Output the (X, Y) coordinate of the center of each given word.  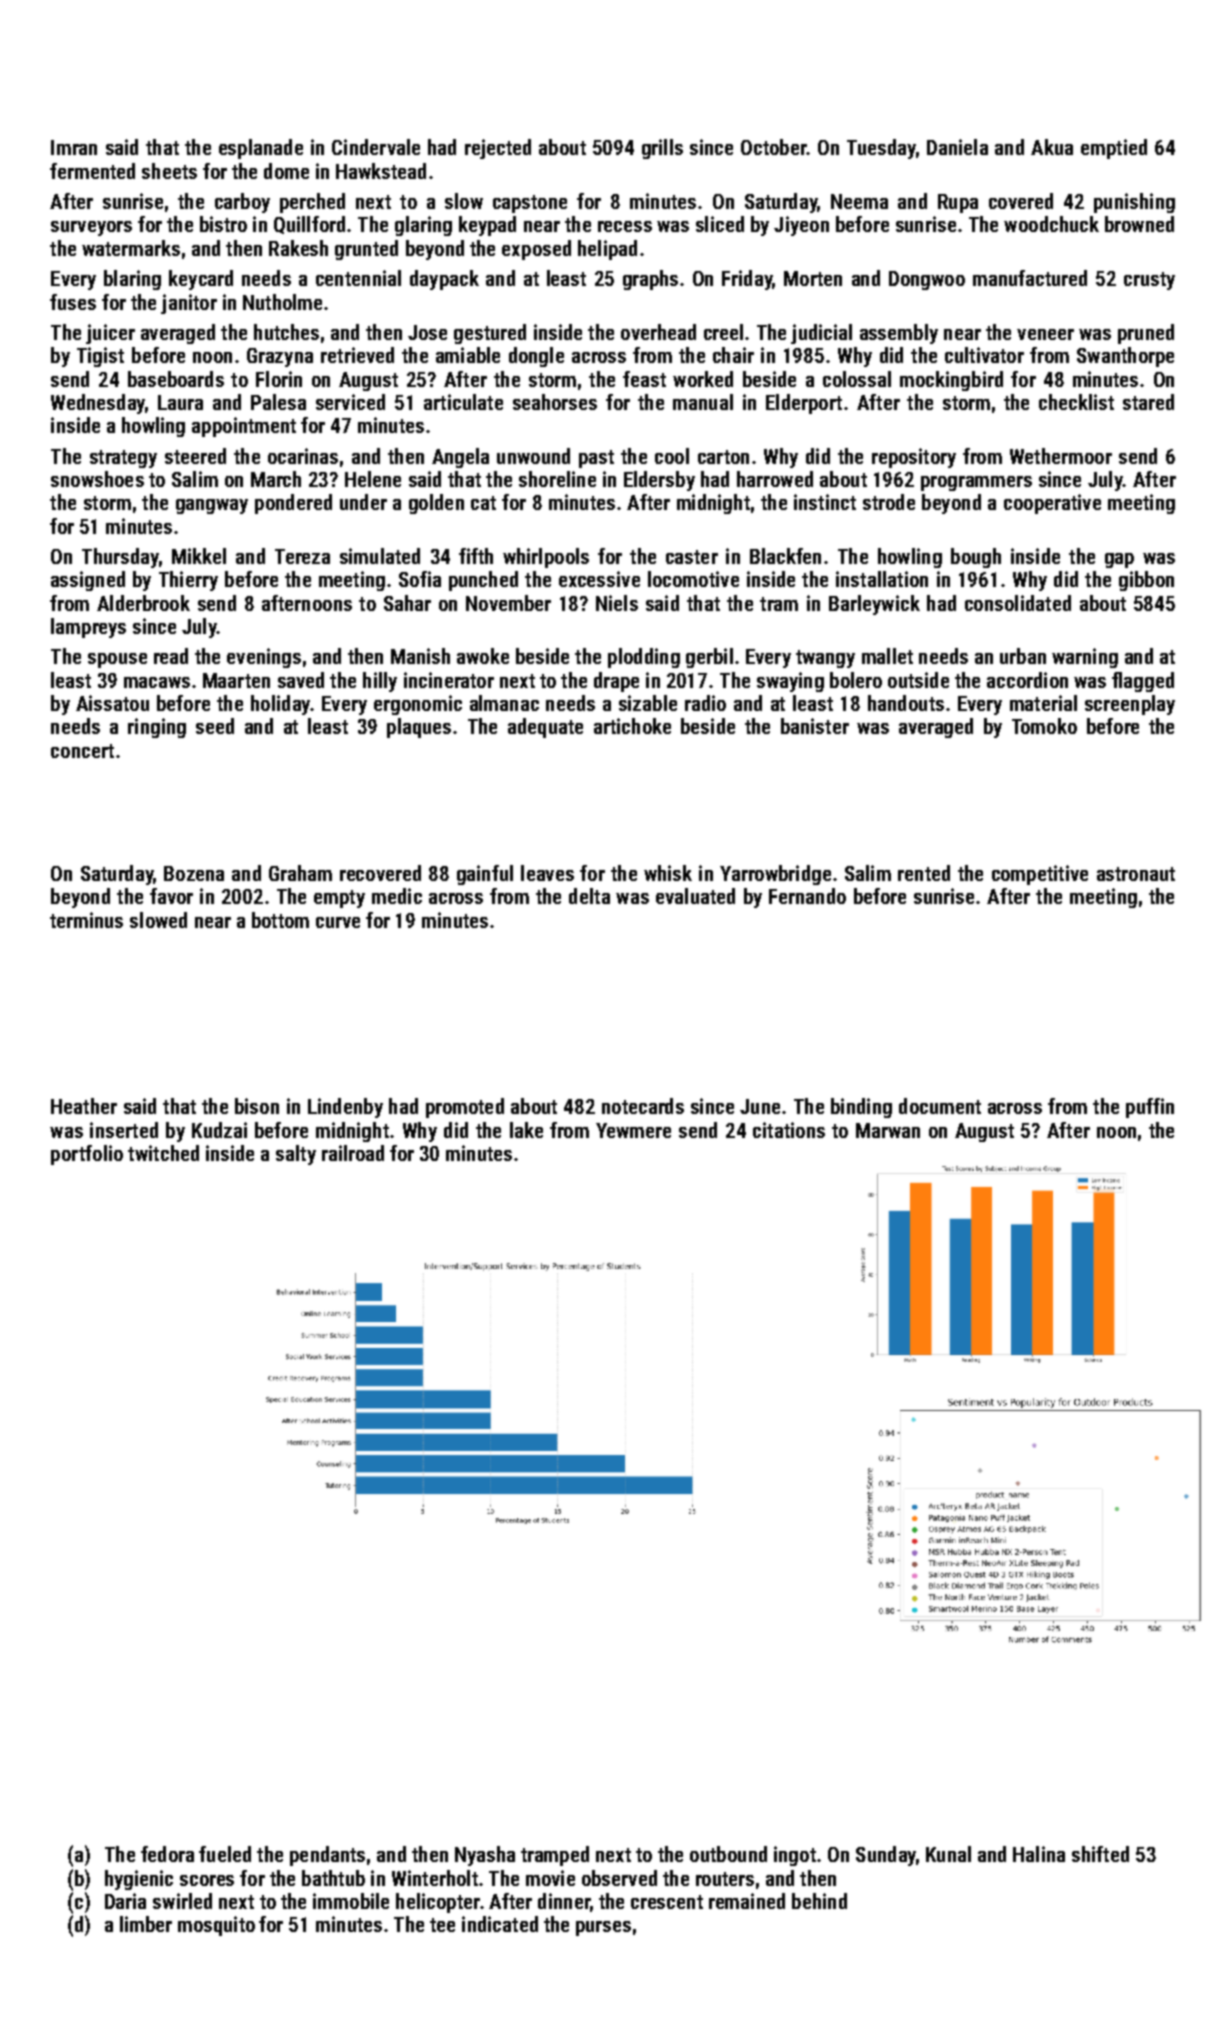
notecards (643, 1106)
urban (1023, 656)
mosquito (216, 1926)
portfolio (87, 1155)
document (940, 1106)
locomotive (693, 579)
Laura (180, 402)
